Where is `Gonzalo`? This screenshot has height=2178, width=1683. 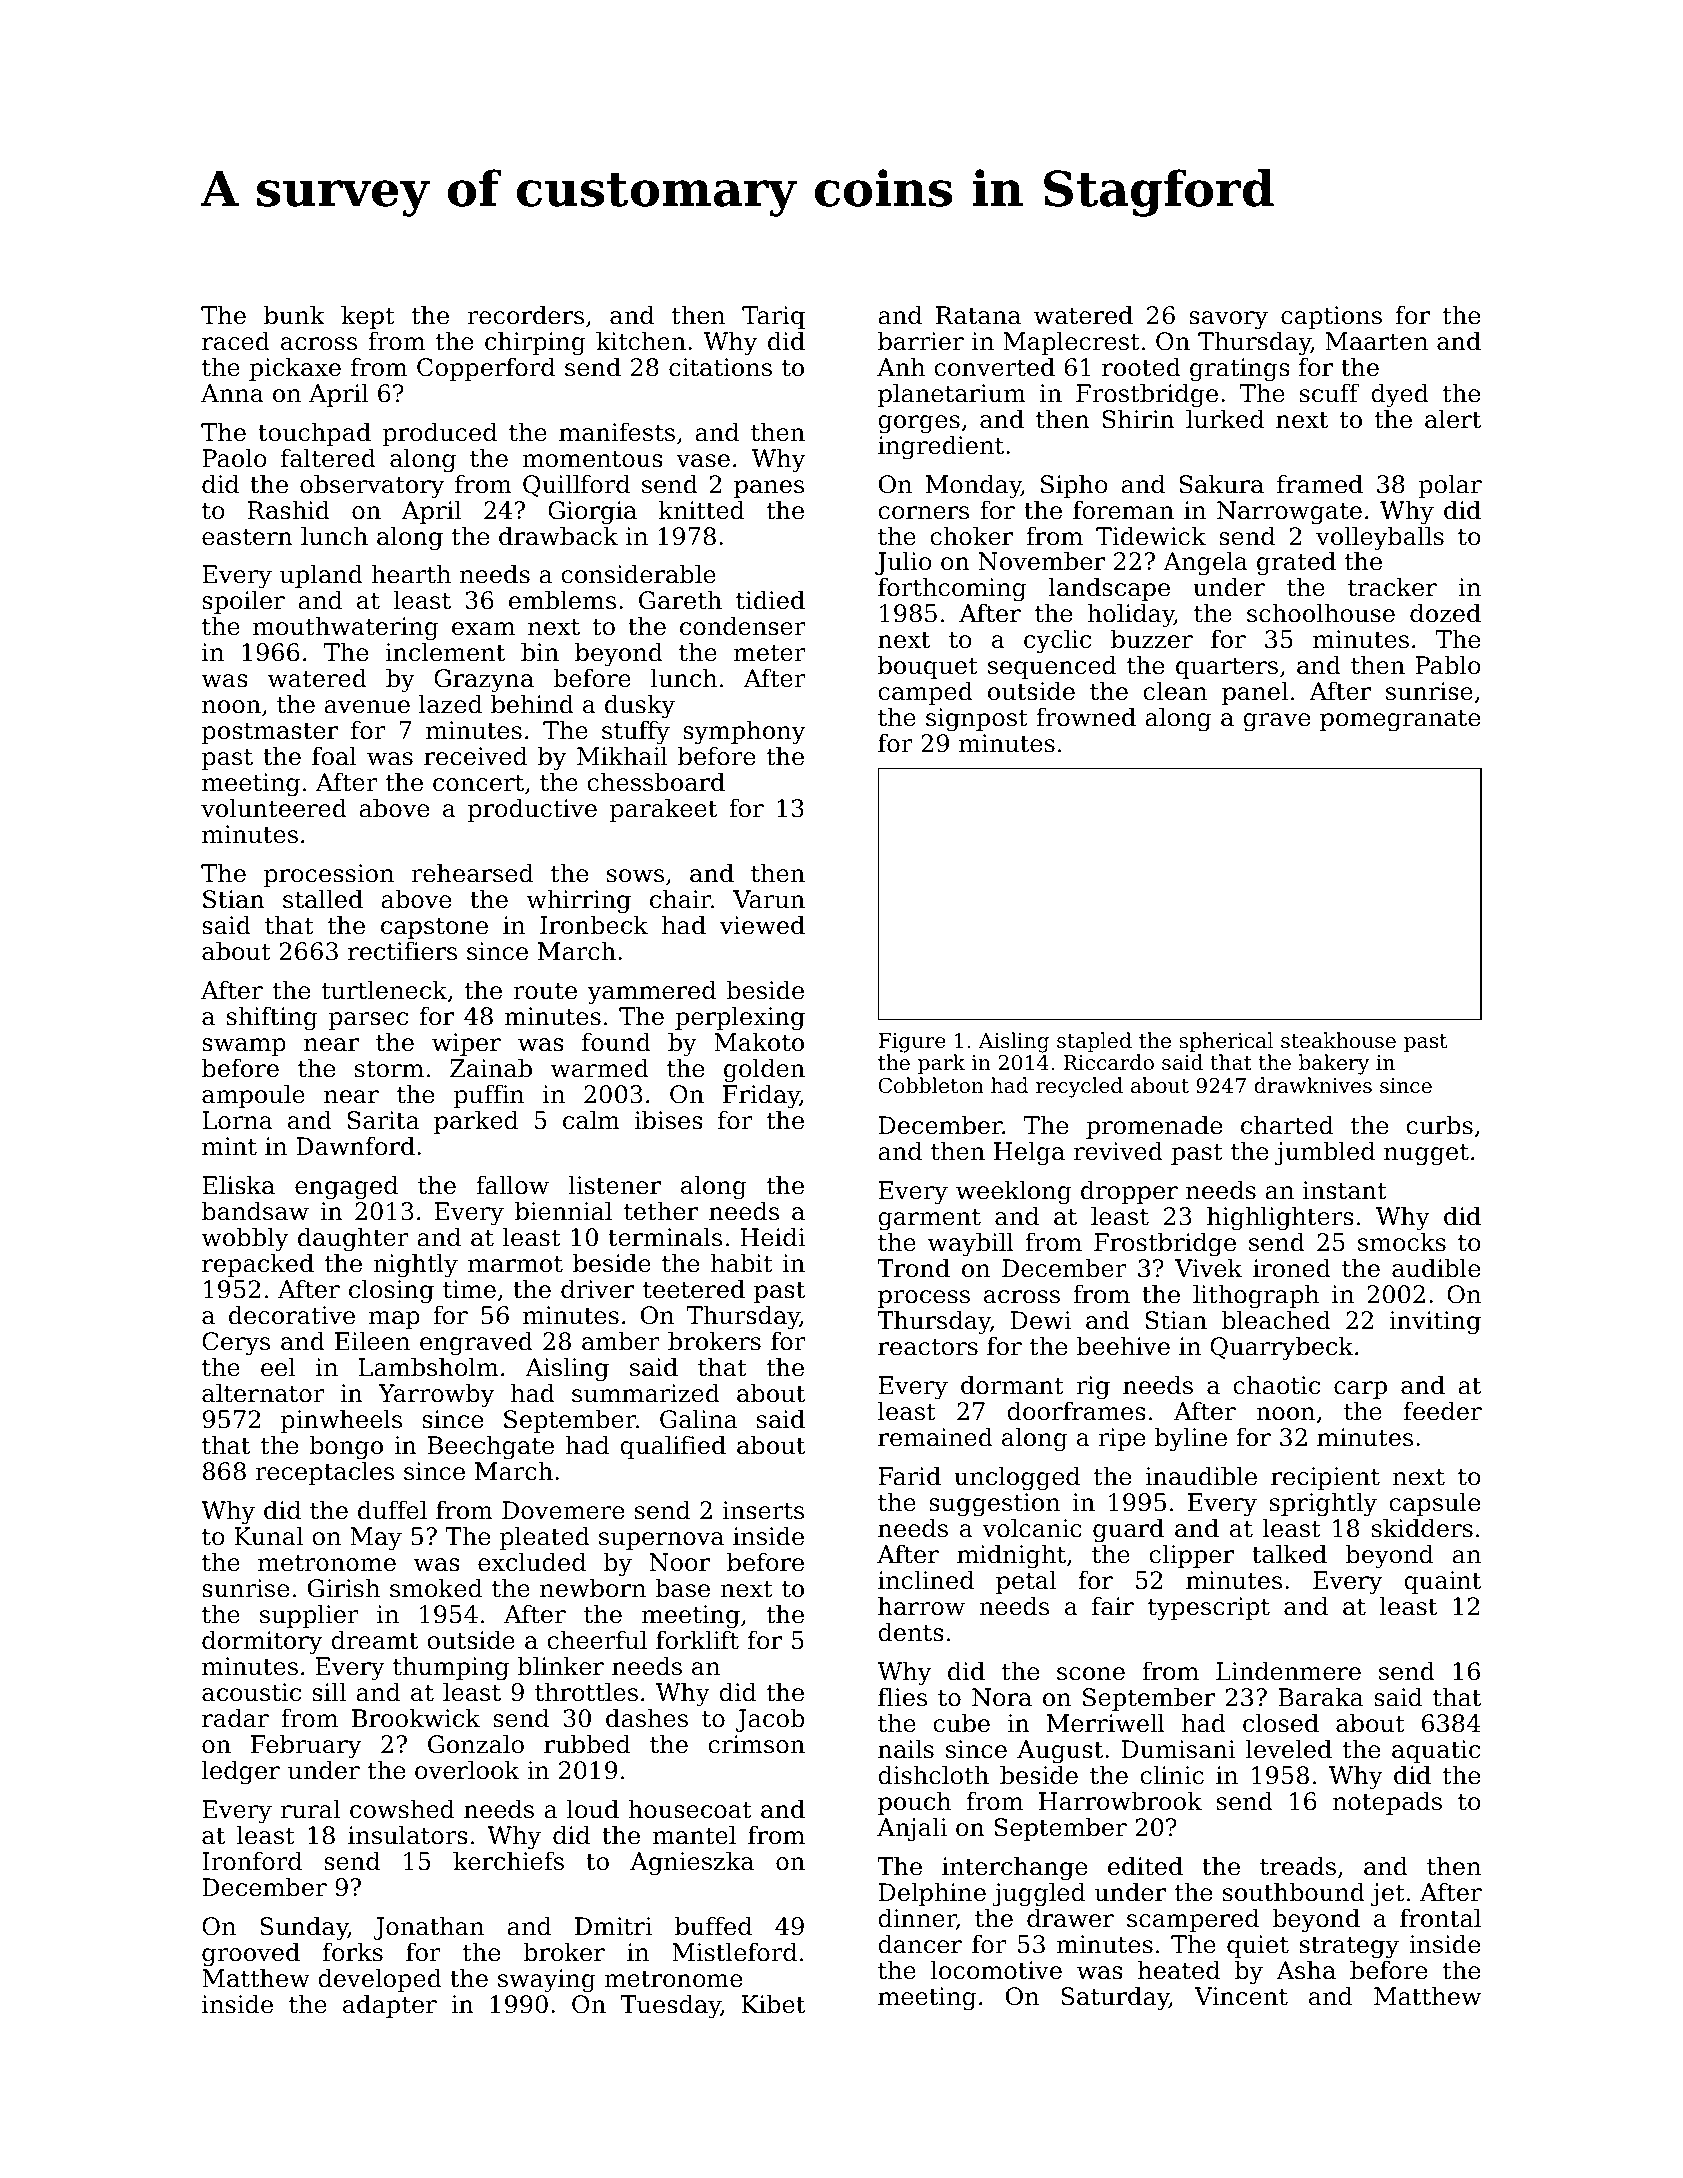 Gonzalo is located at coordinates (476, 1744).
